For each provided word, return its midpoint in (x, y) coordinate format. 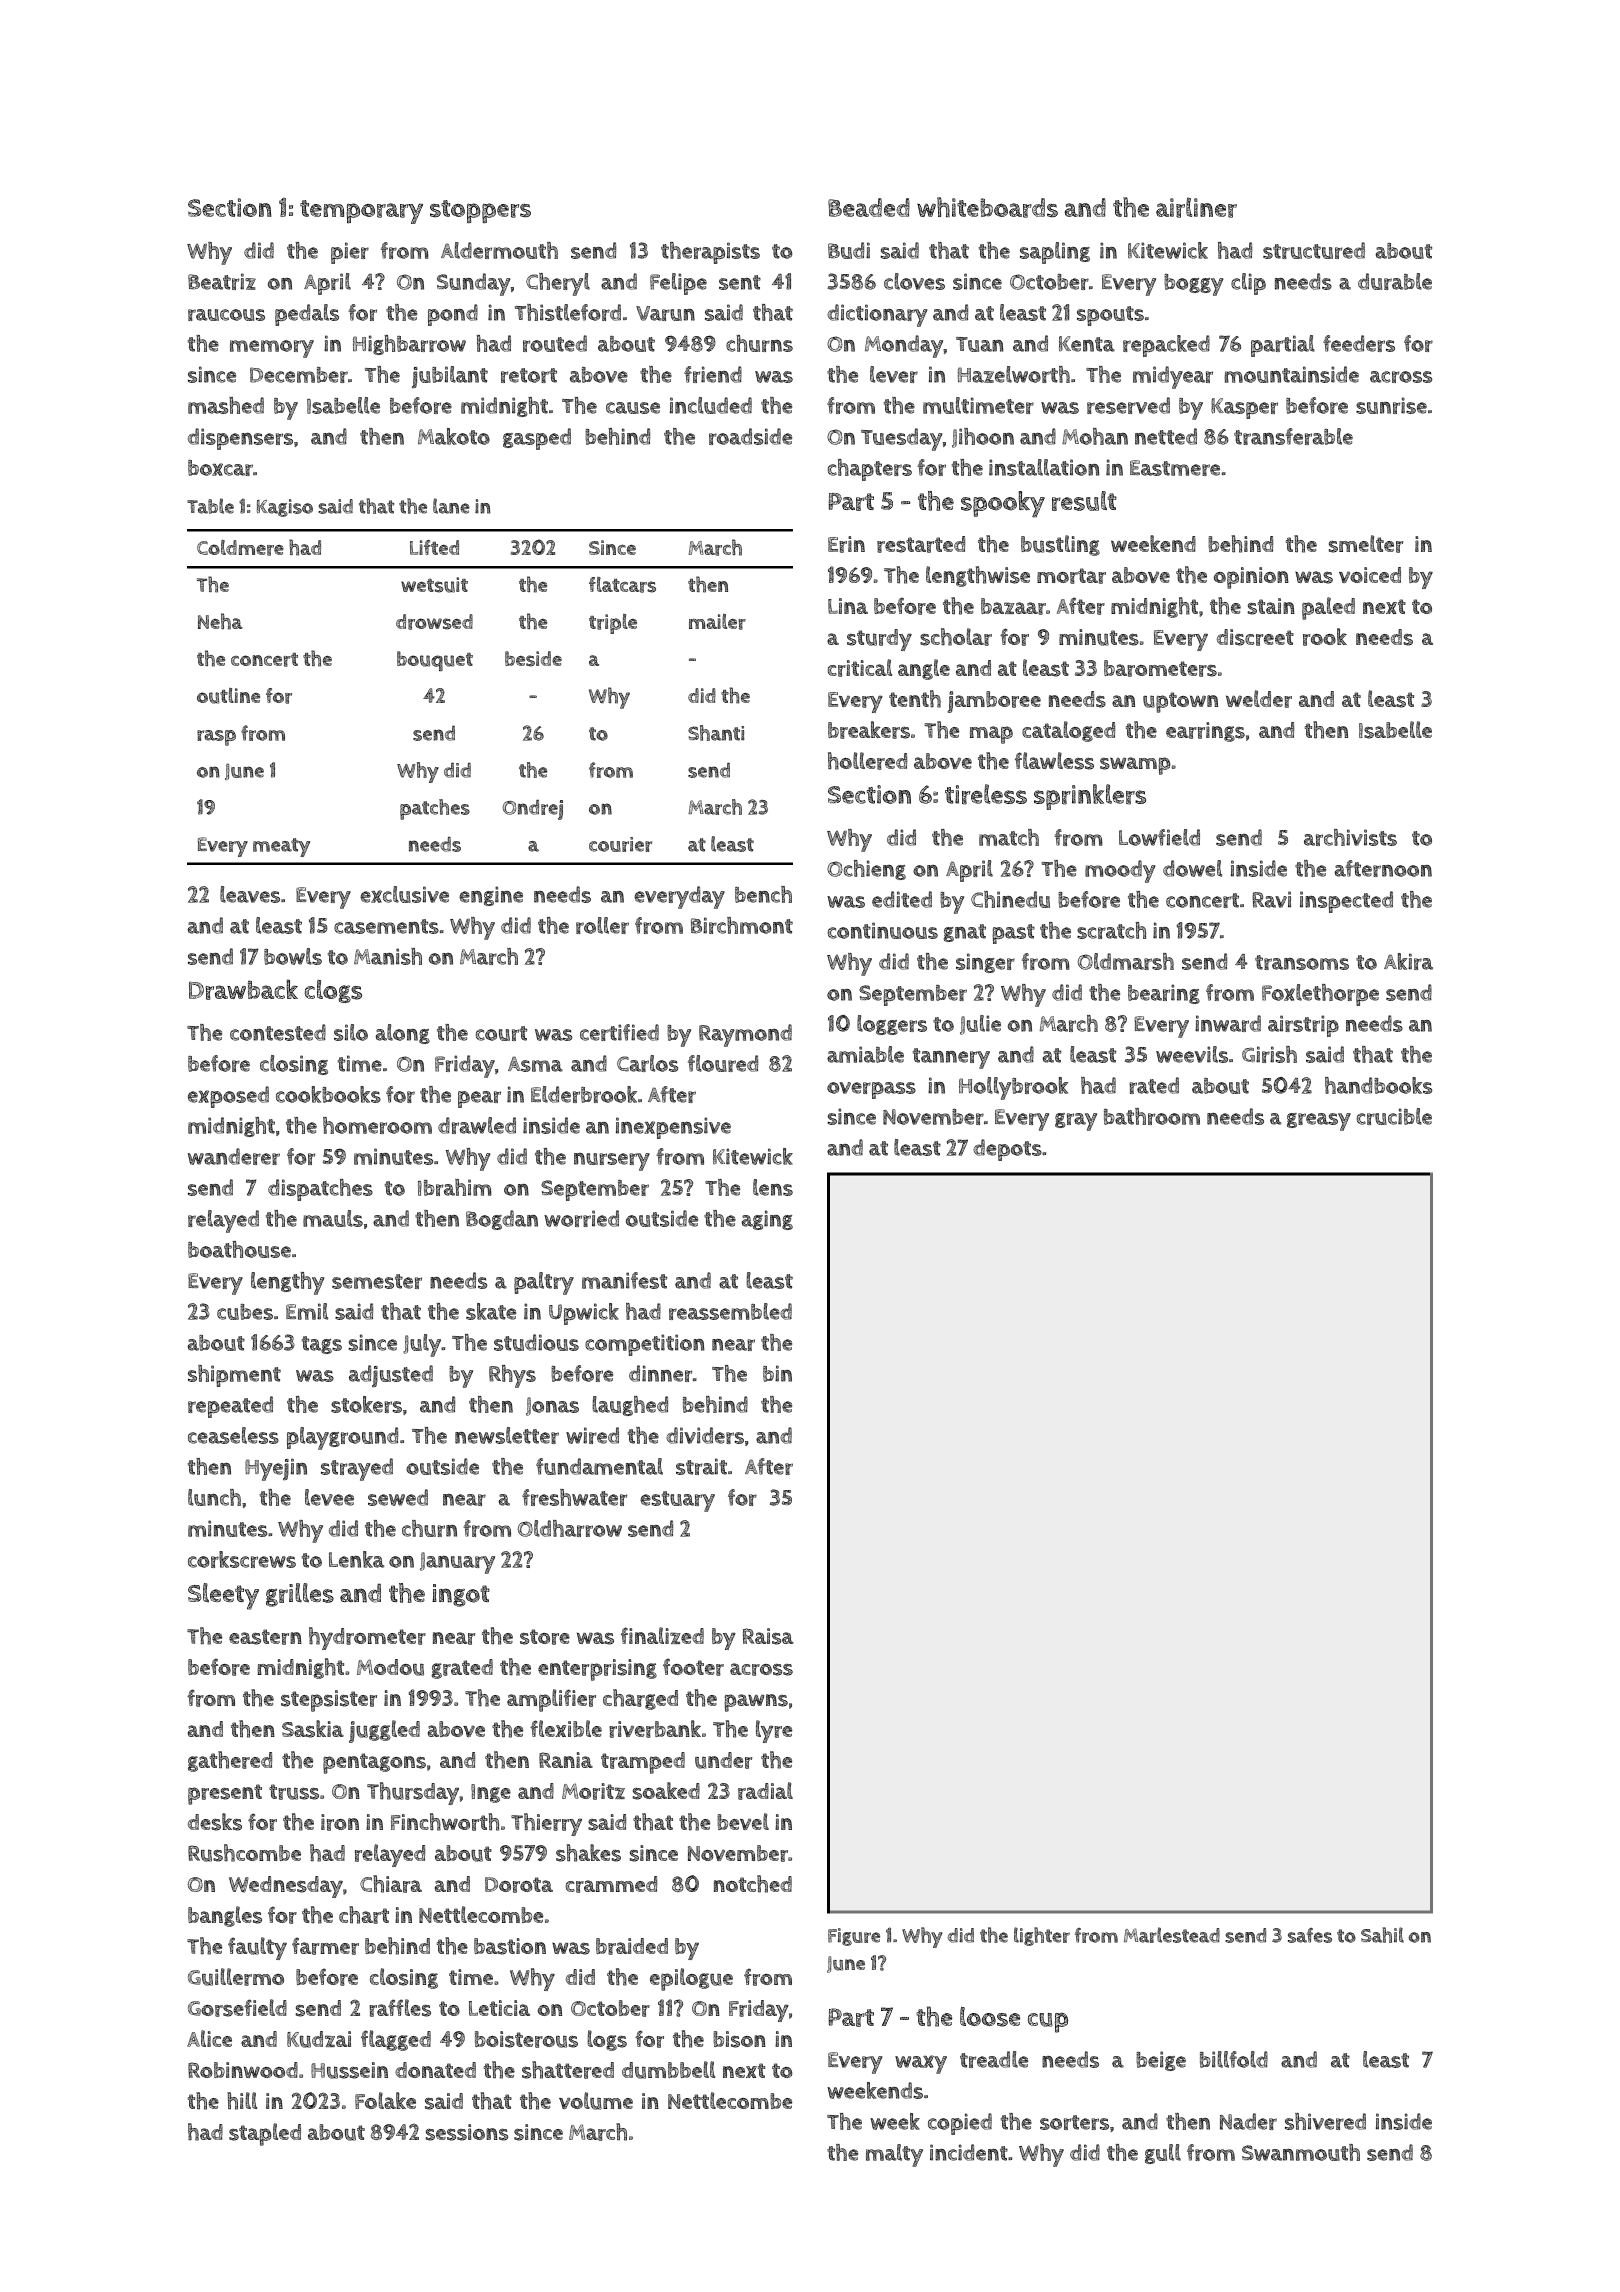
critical (860, 668)
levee (329, 1497)
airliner (1196, 207)
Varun (665, 313)
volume (596, 2101)
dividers (705, 1435)
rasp (216, 738)
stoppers (480, 212)
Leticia (499, 2008)
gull (1163, 2154)
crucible (1394, 1116)
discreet (1255, 637)
